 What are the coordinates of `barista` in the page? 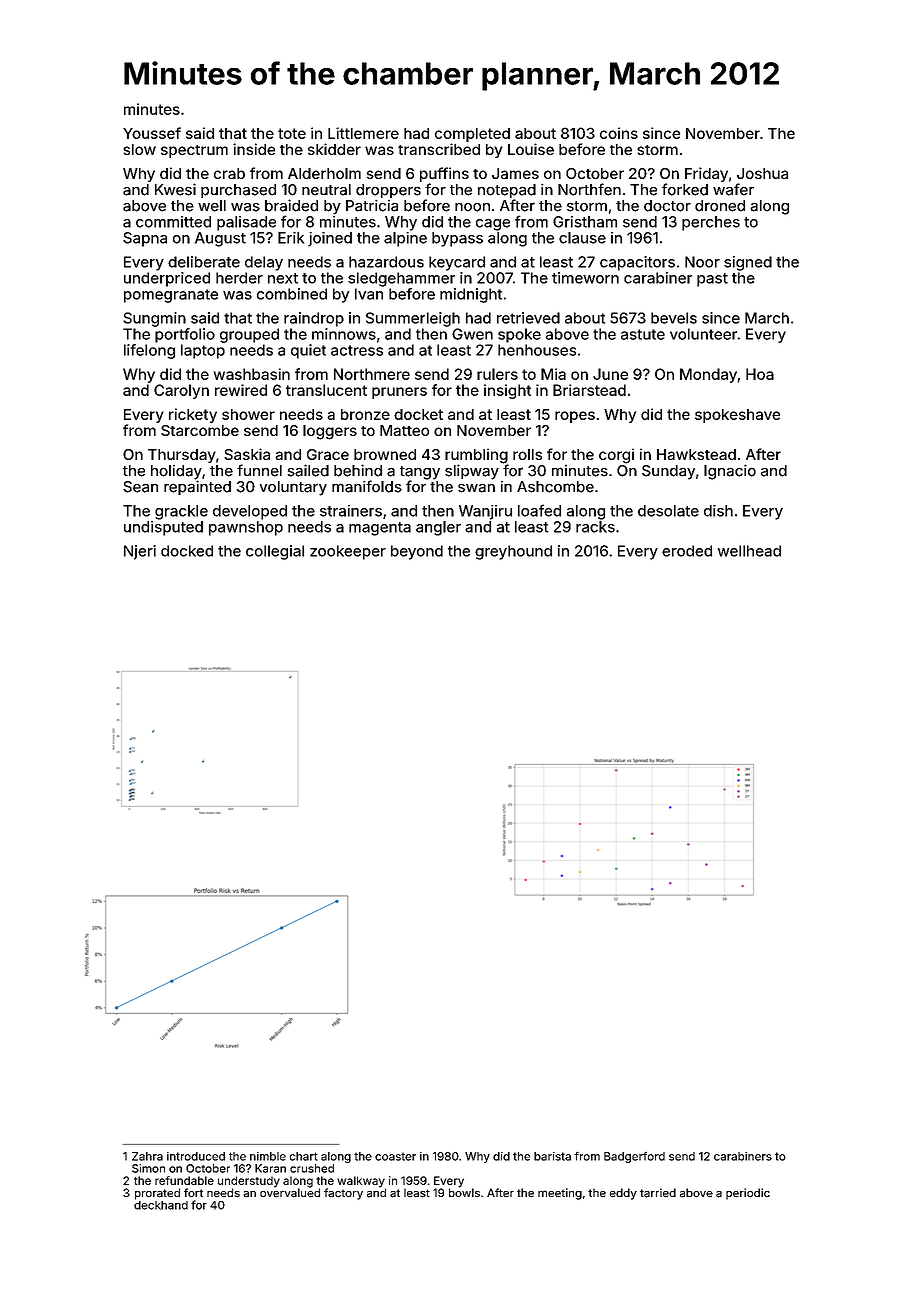 It's located at (552, 1156).
